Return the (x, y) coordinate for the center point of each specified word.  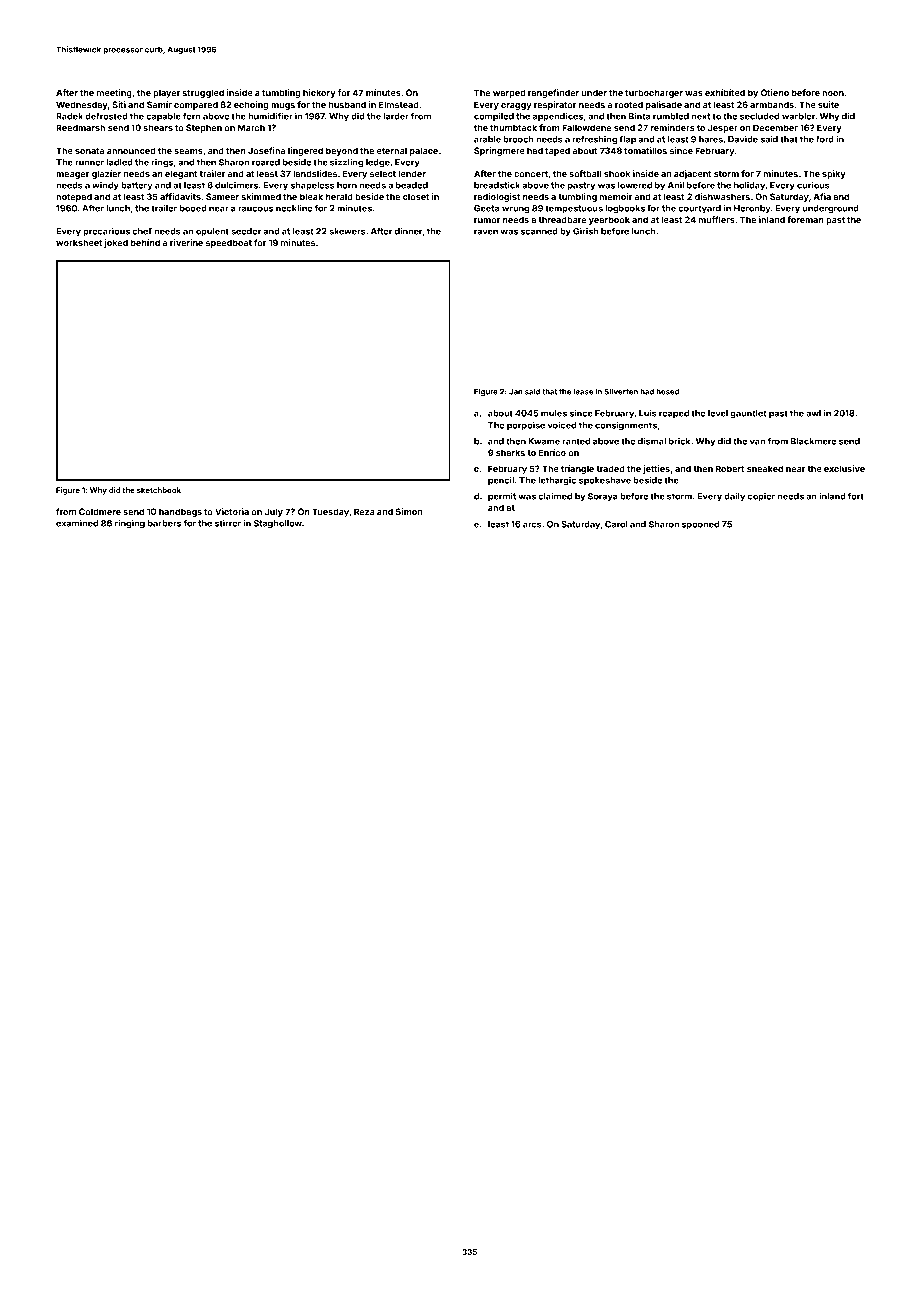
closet (416, 196)
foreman (805, 219)
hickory (319, 93)
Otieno (775, 92)
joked (116, 243)
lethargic (557, 481)
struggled (203, 93)
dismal (652, 441)
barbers (164, 523)
